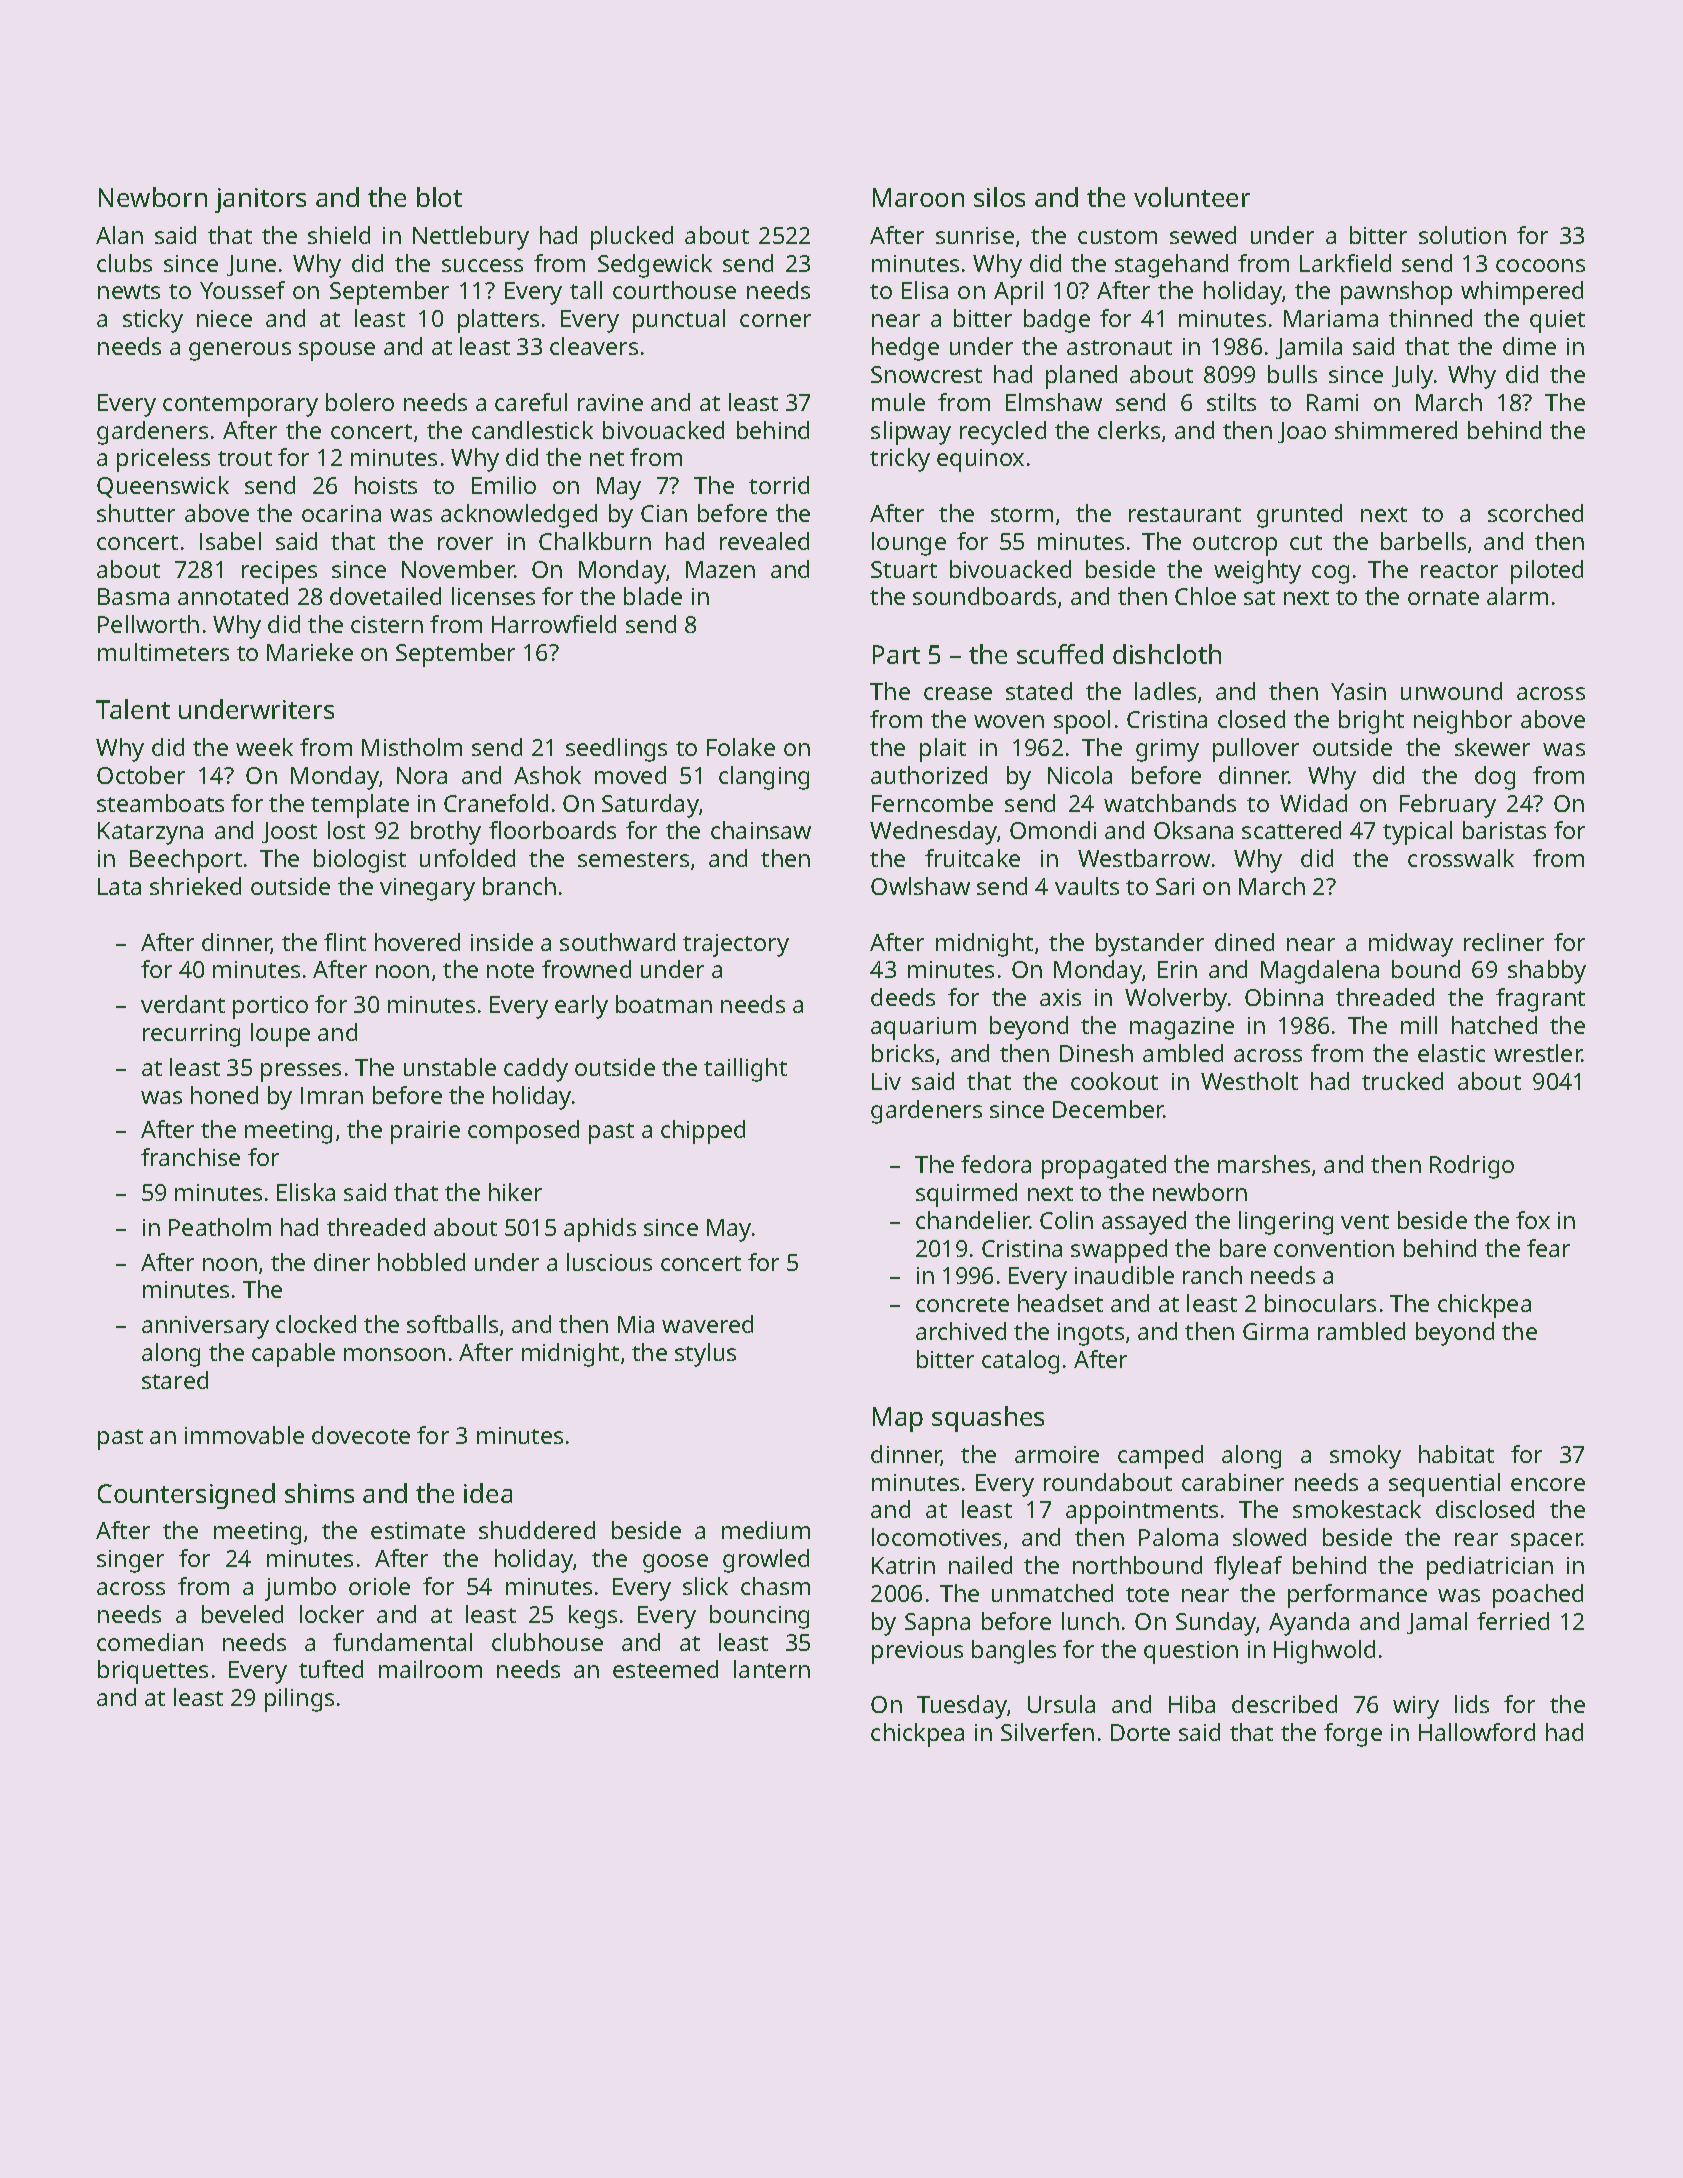 The width and height of the screenshot is (1683, 2178). I want to click on Alan, so click(119, 235).
